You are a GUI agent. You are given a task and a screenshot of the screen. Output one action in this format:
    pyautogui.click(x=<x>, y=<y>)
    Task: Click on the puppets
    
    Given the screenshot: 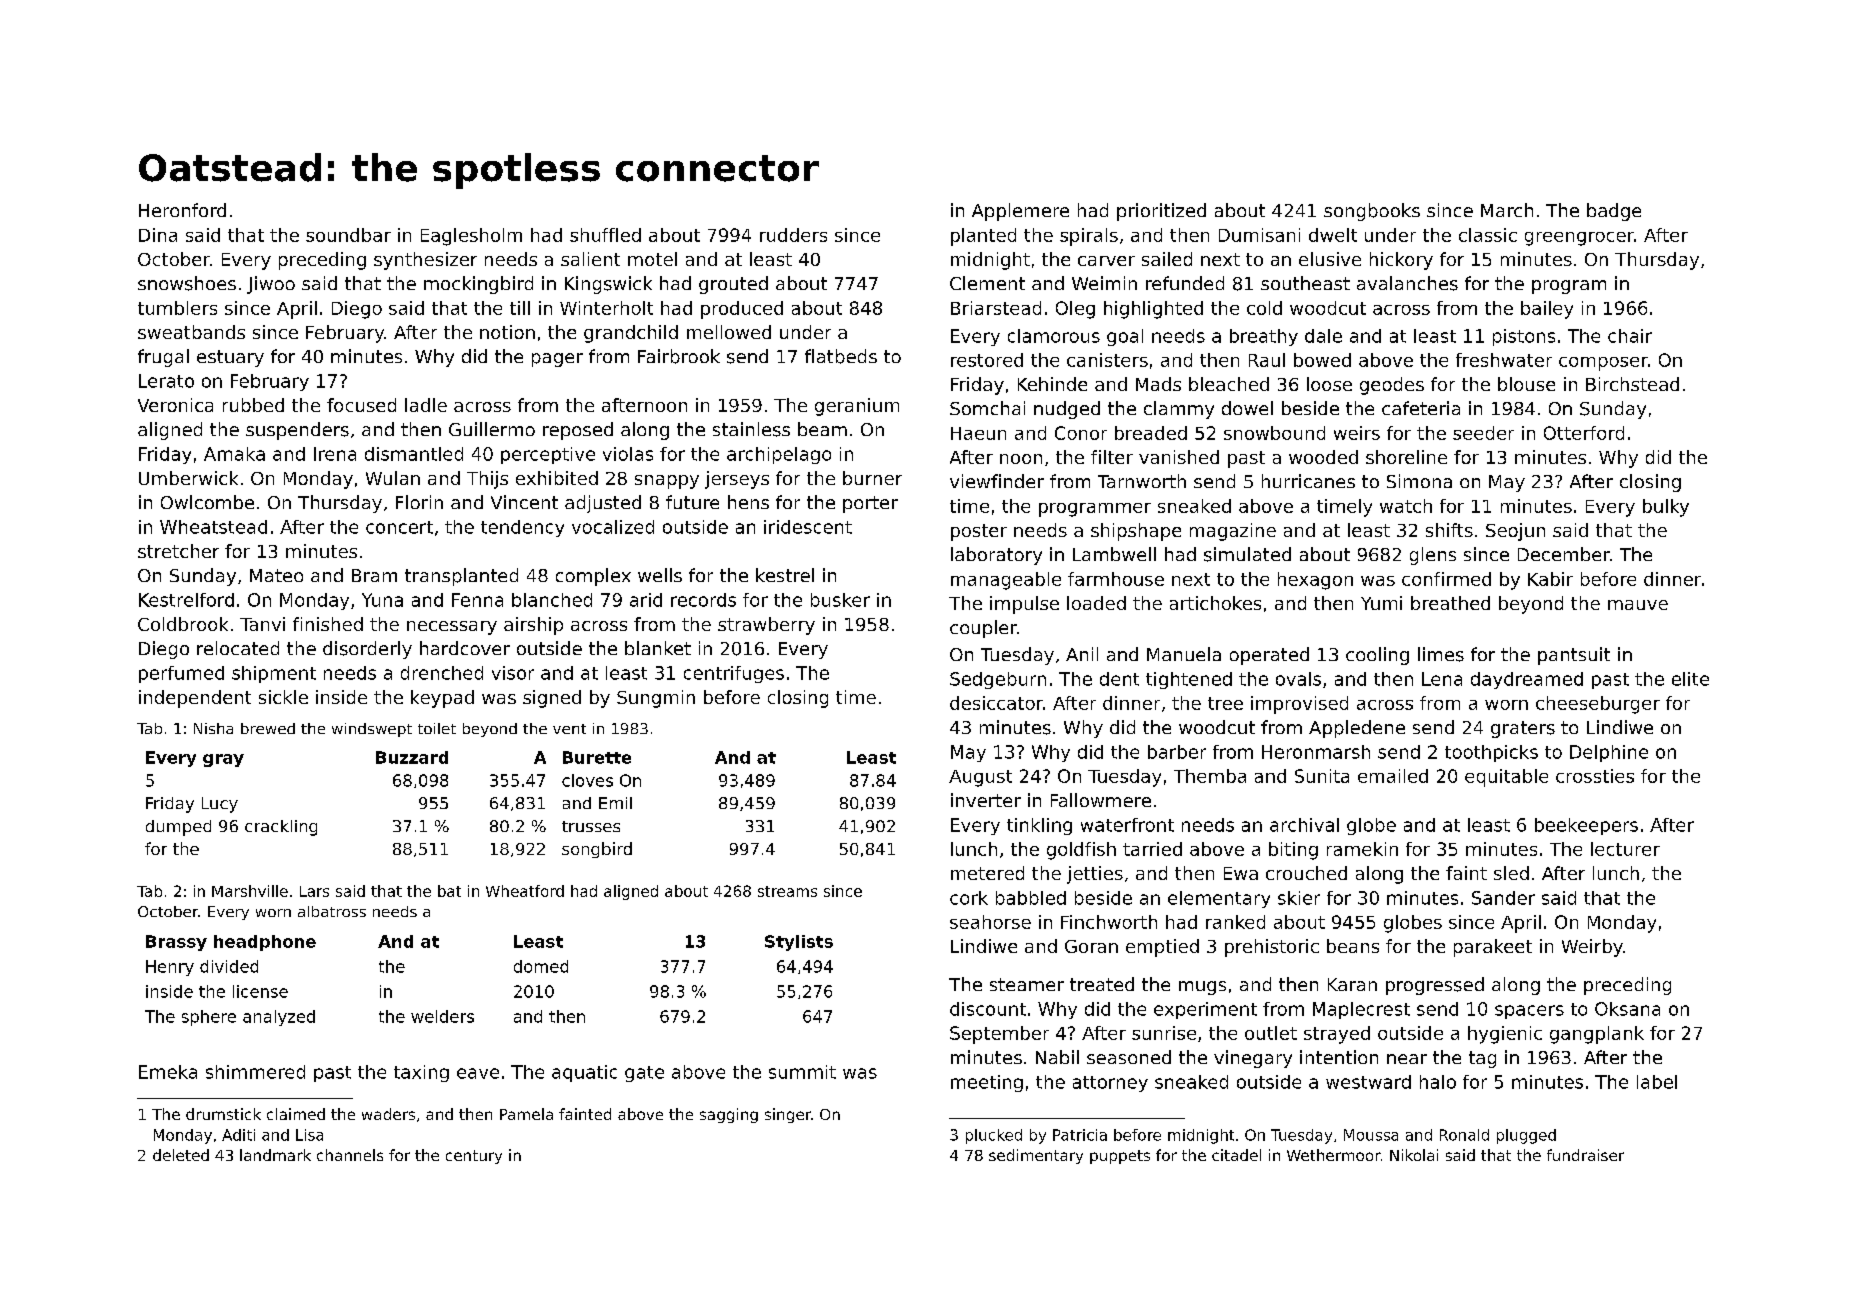 What is the action you would take?
    pyautogui.click(x=1120, y=1157)
